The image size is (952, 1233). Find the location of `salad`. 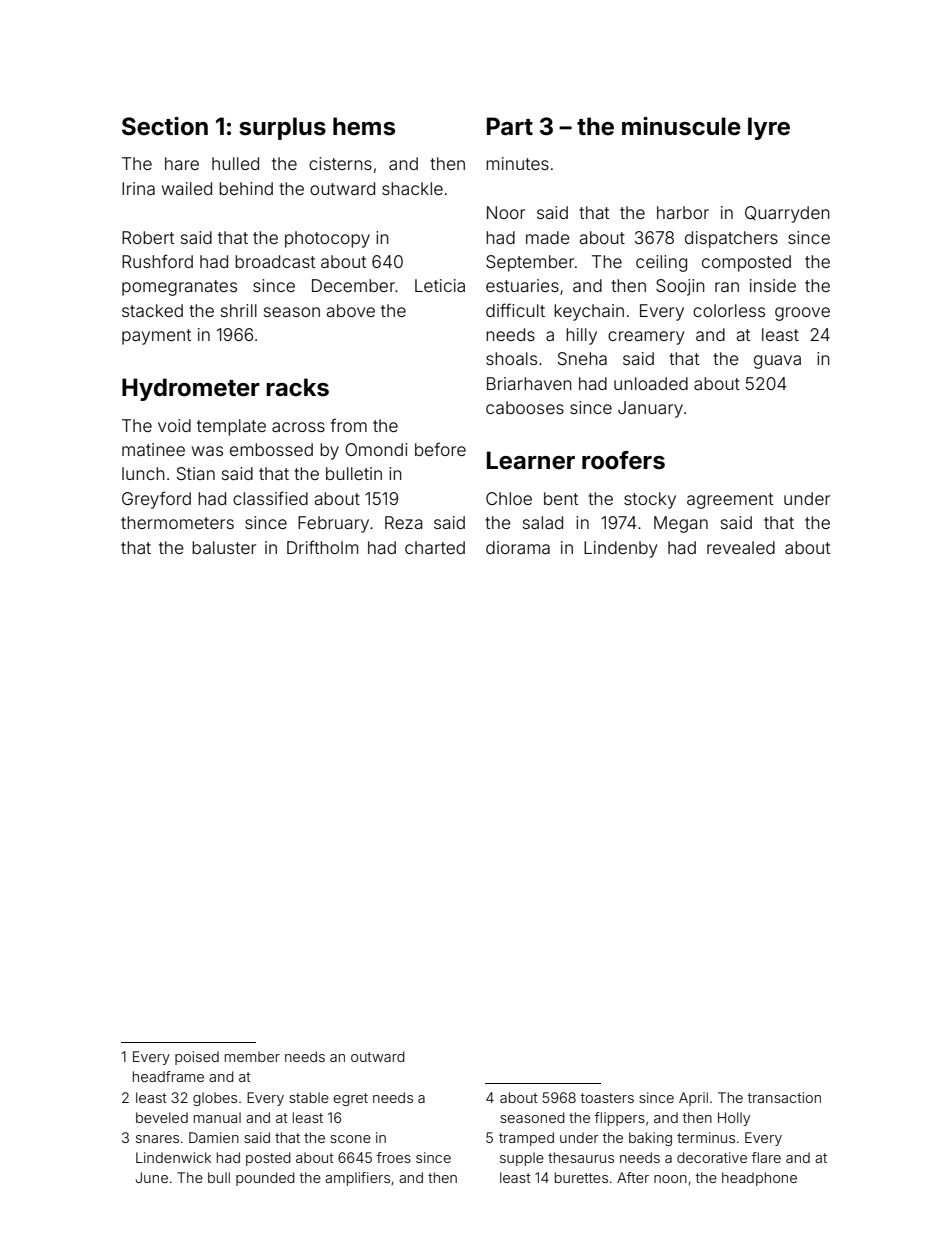

salad is located at coordinates (543, 522).
